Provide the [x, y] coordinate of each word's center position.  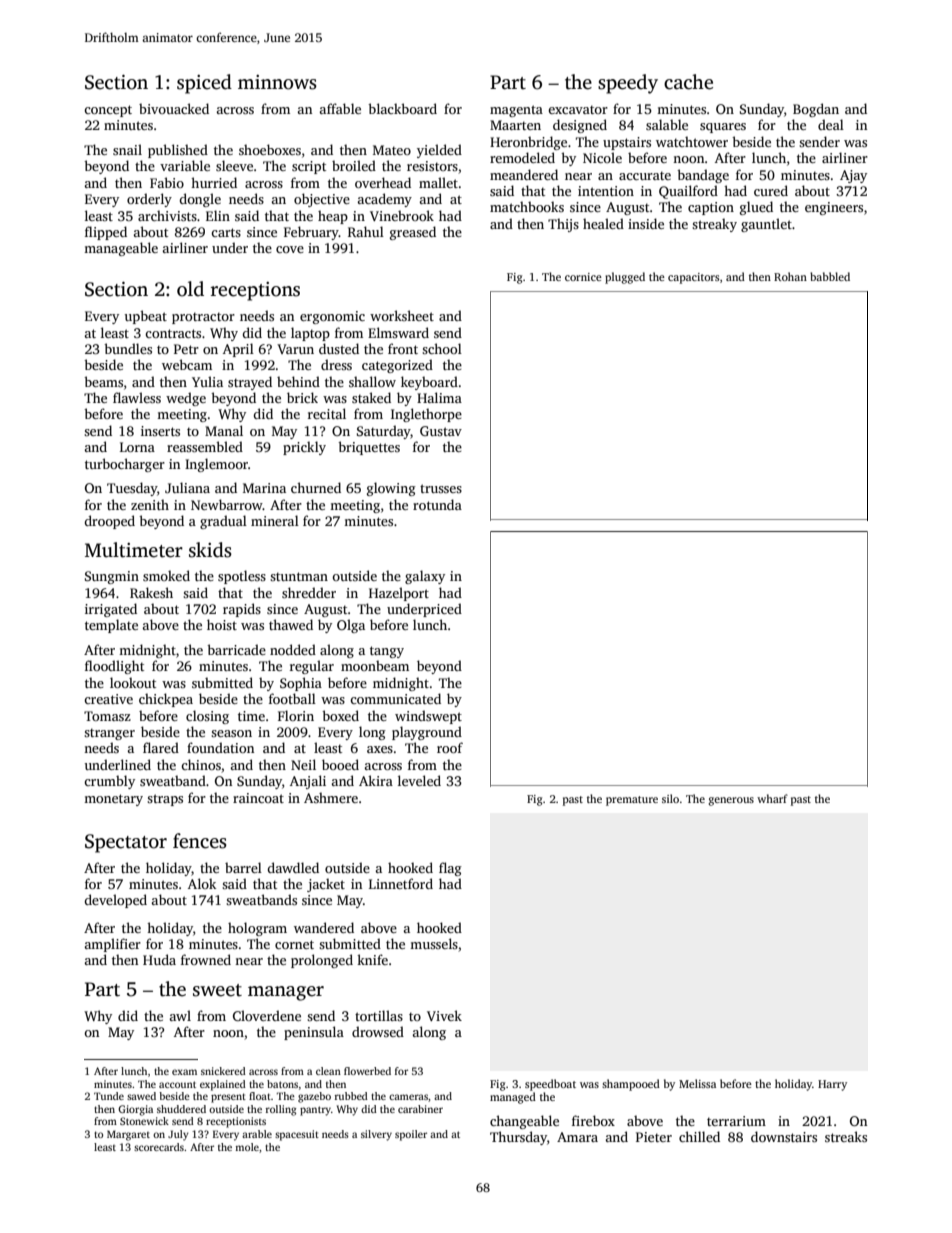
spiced [204, 84]
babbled [830, 276]
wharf [772, 798]
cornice [583, 277]
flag [450, 869]
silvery [376, 1135]
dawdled [293, 867]
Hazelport [399, 594]
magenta [516, 111]
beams [103, 381]
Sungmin [112, 577]
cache [688, 82]
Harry [832, 1085]
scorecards [159, 1147]
